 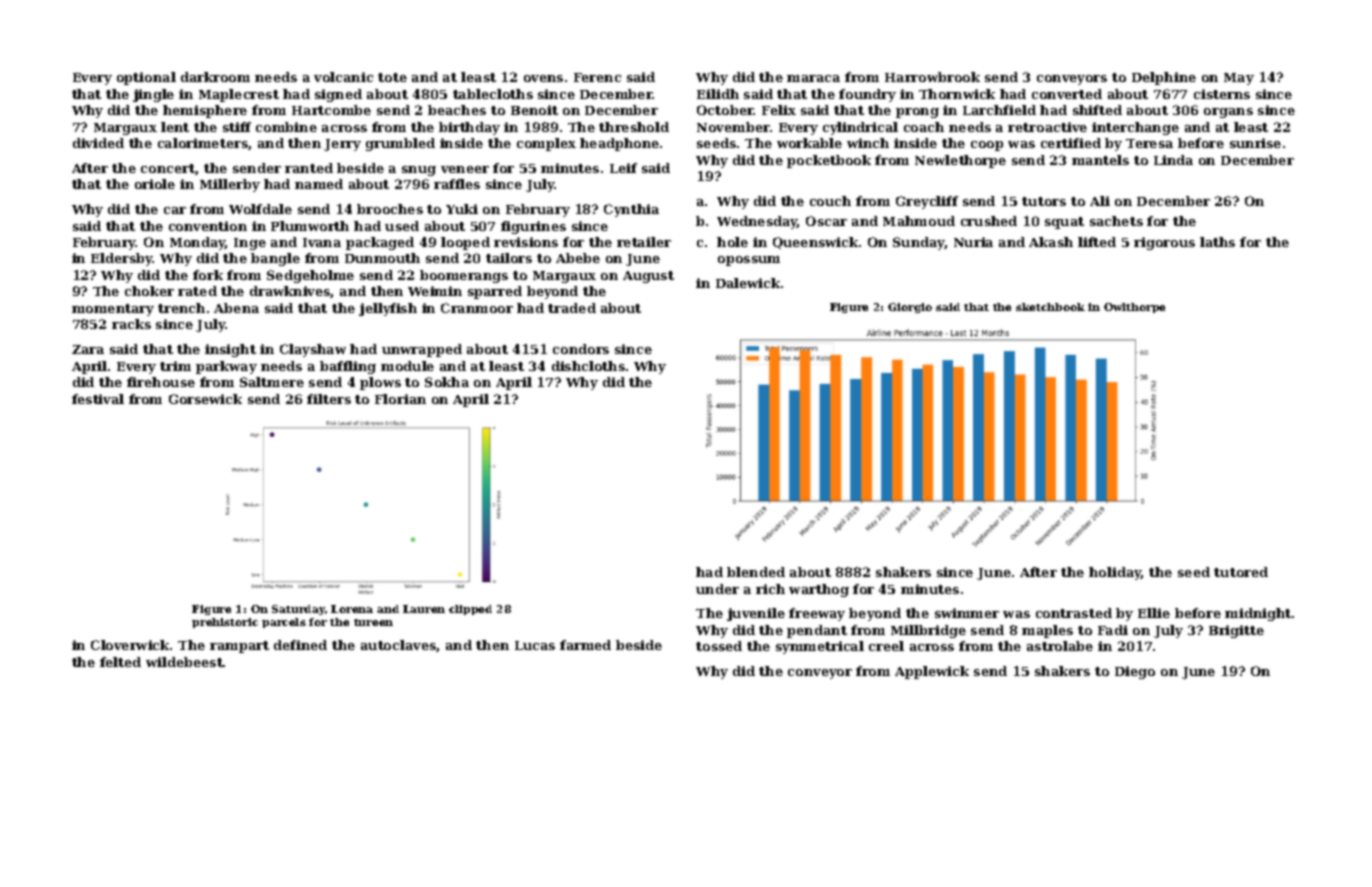 What do you see at coordinates (1164, 78) in the screenshot?
I see `Delphine` at bounding box center [1164, 78].
